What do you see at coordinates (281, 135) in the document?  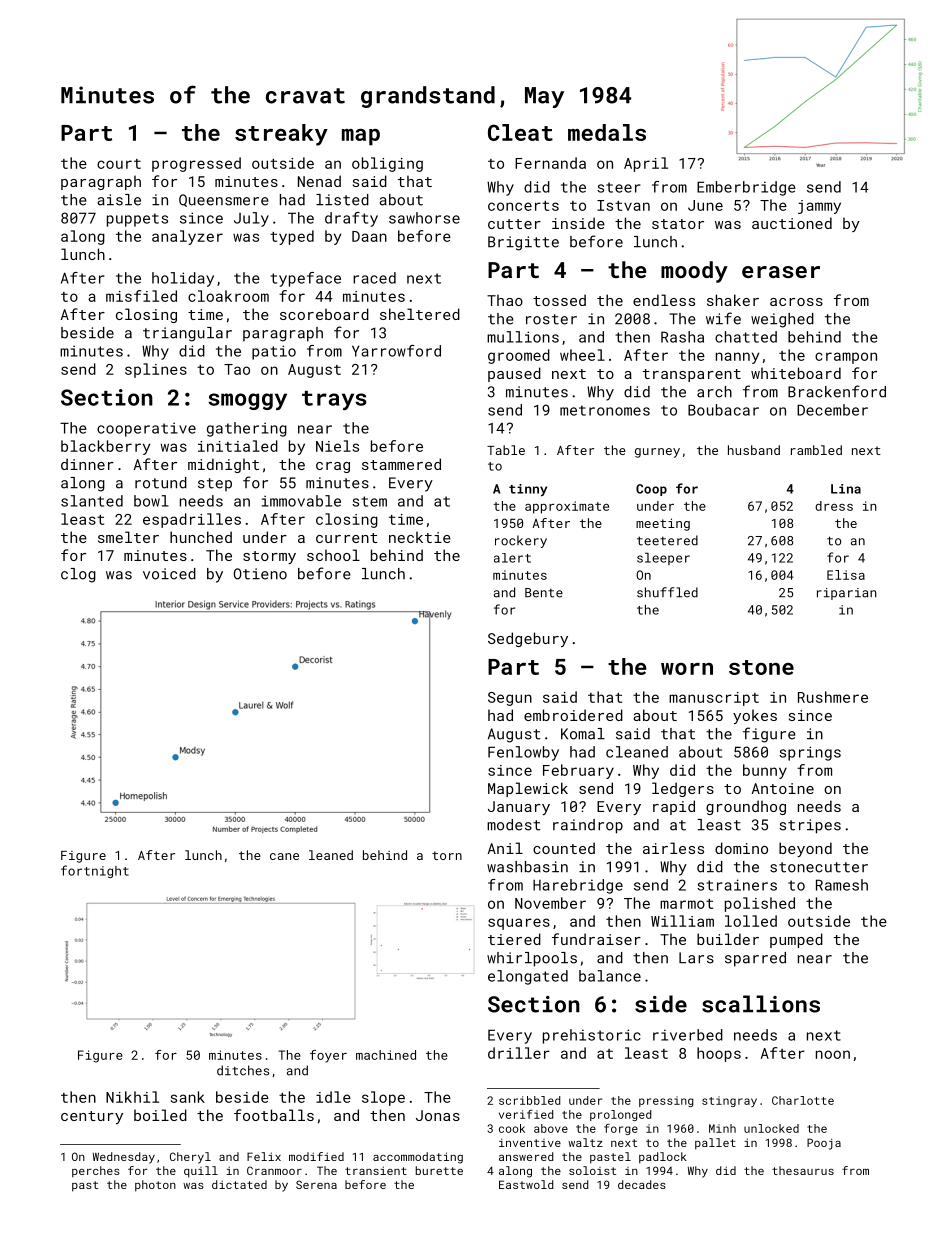 I see `streaky` at bounding box center [281, 135].
